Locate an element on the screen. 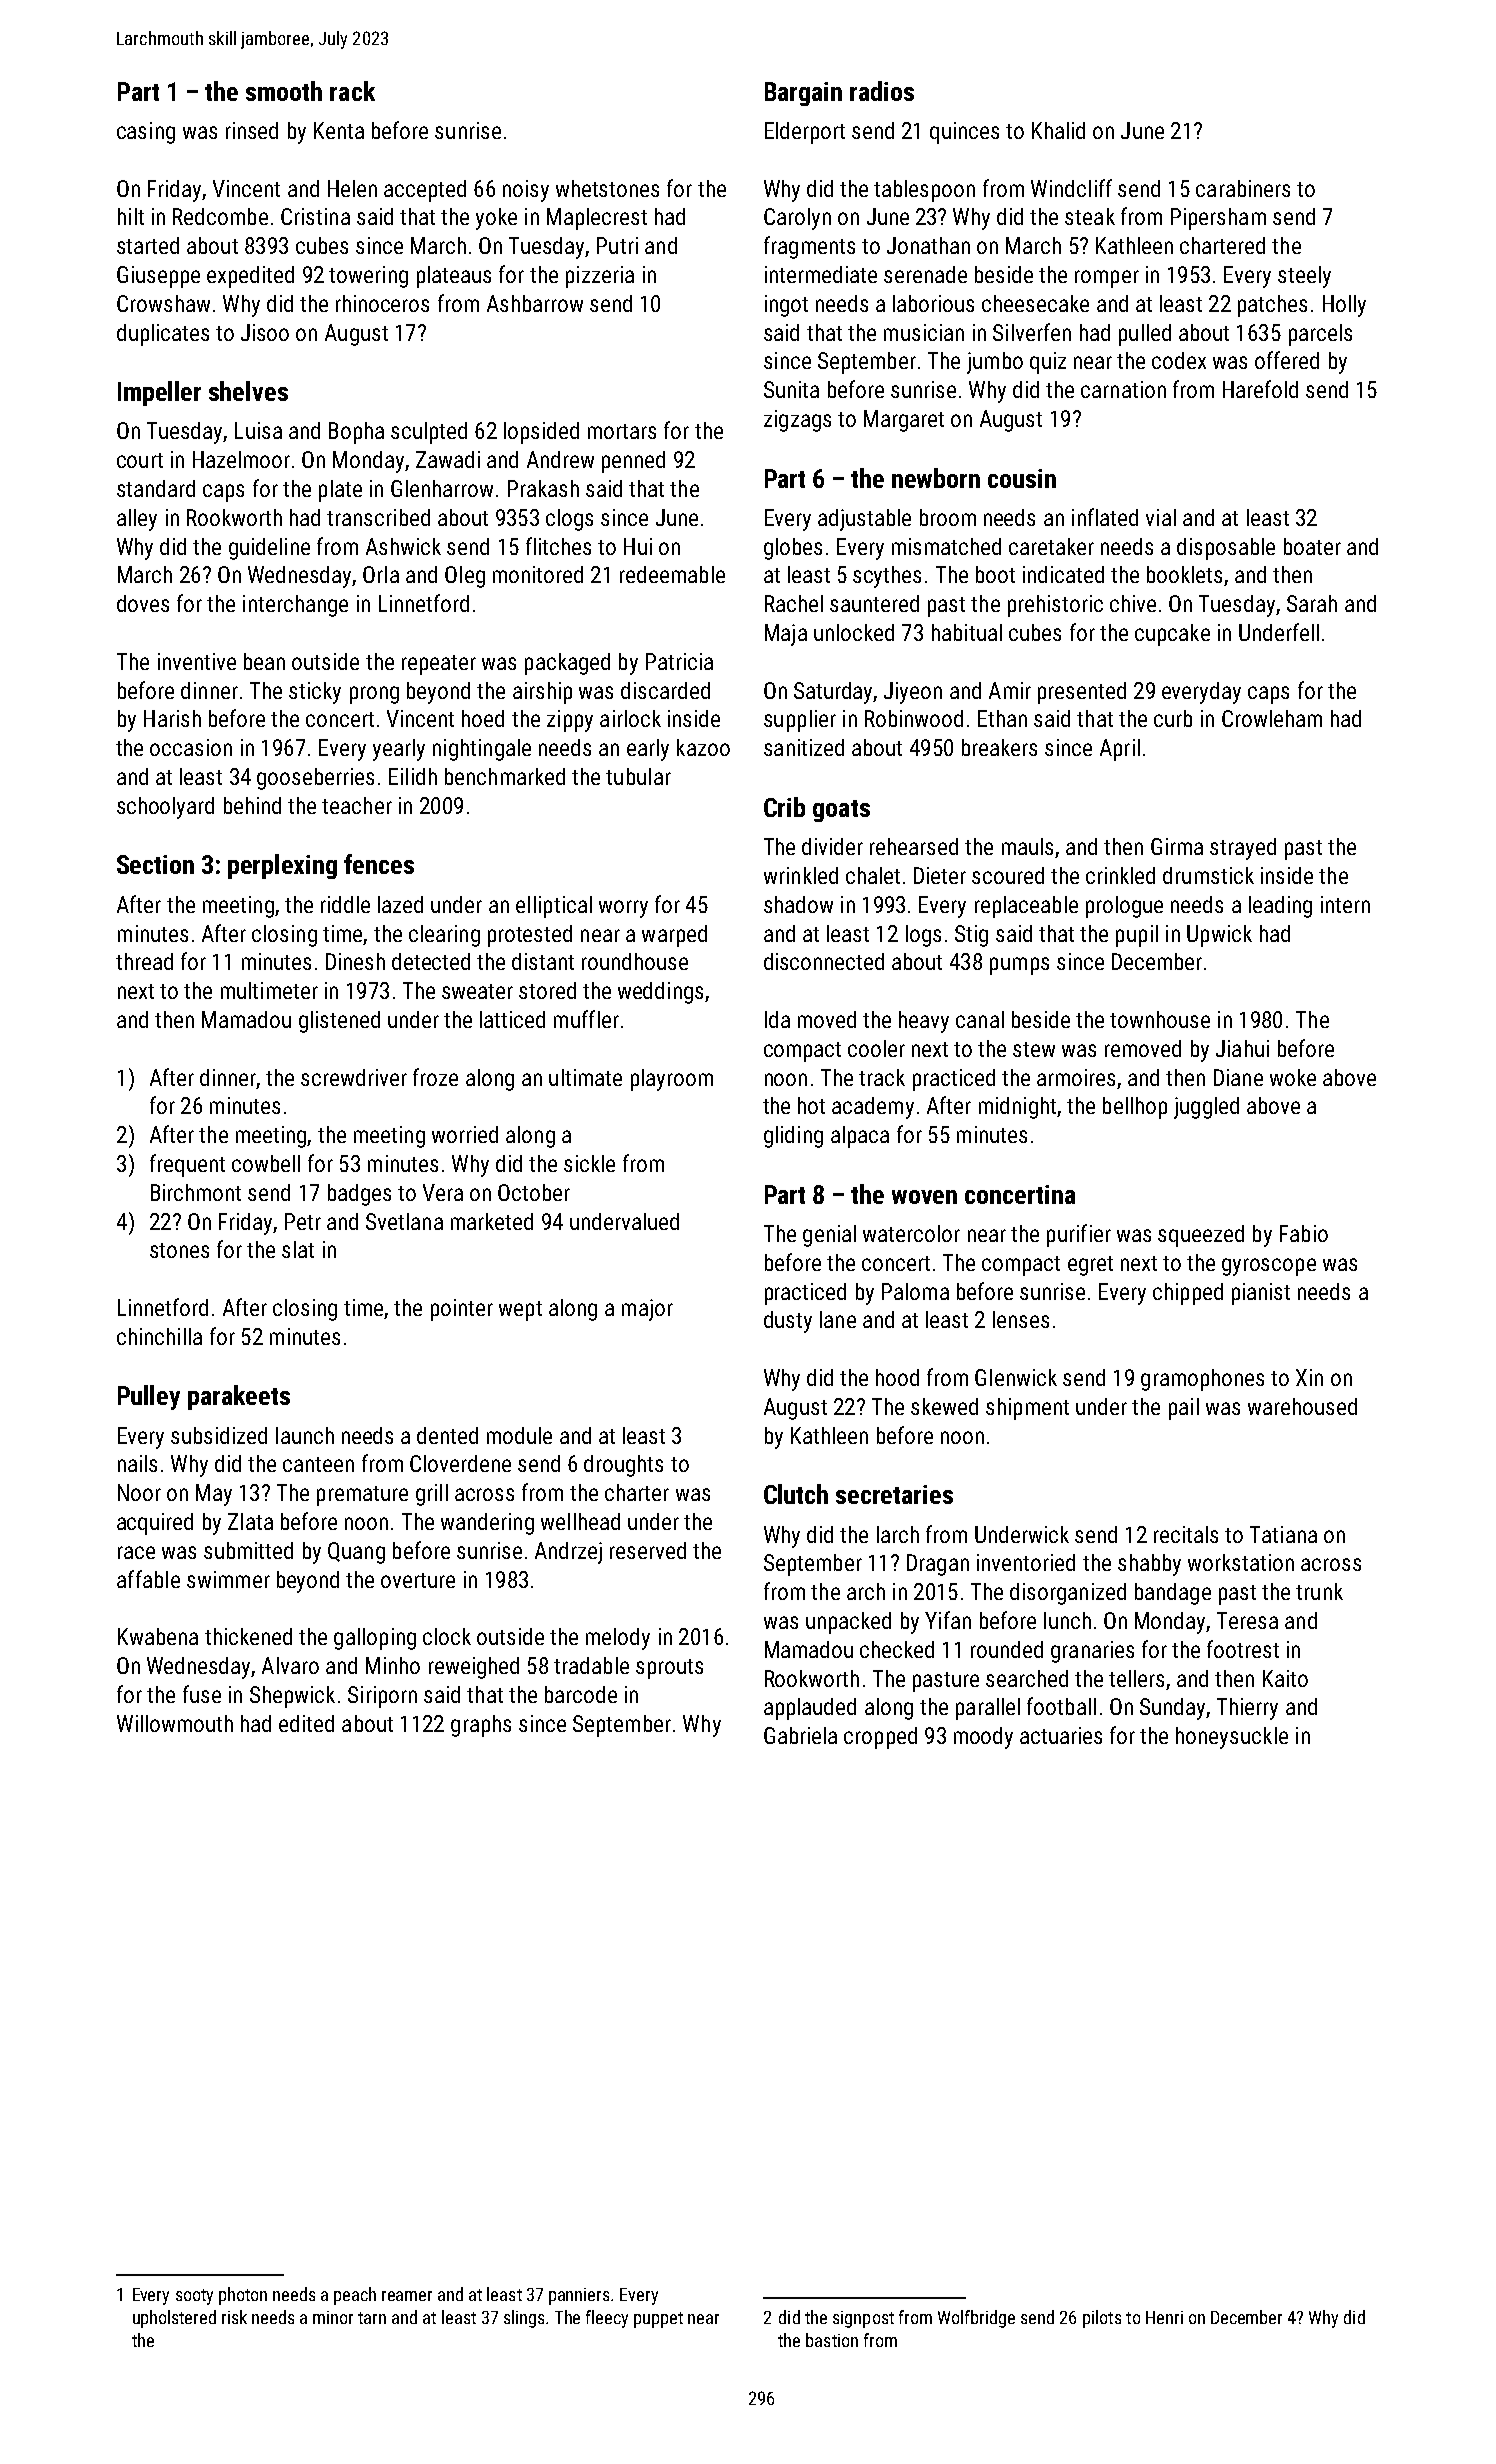 This screenshot has height=2464, width=1496. woke is located at coordinates (1293, 1077).
